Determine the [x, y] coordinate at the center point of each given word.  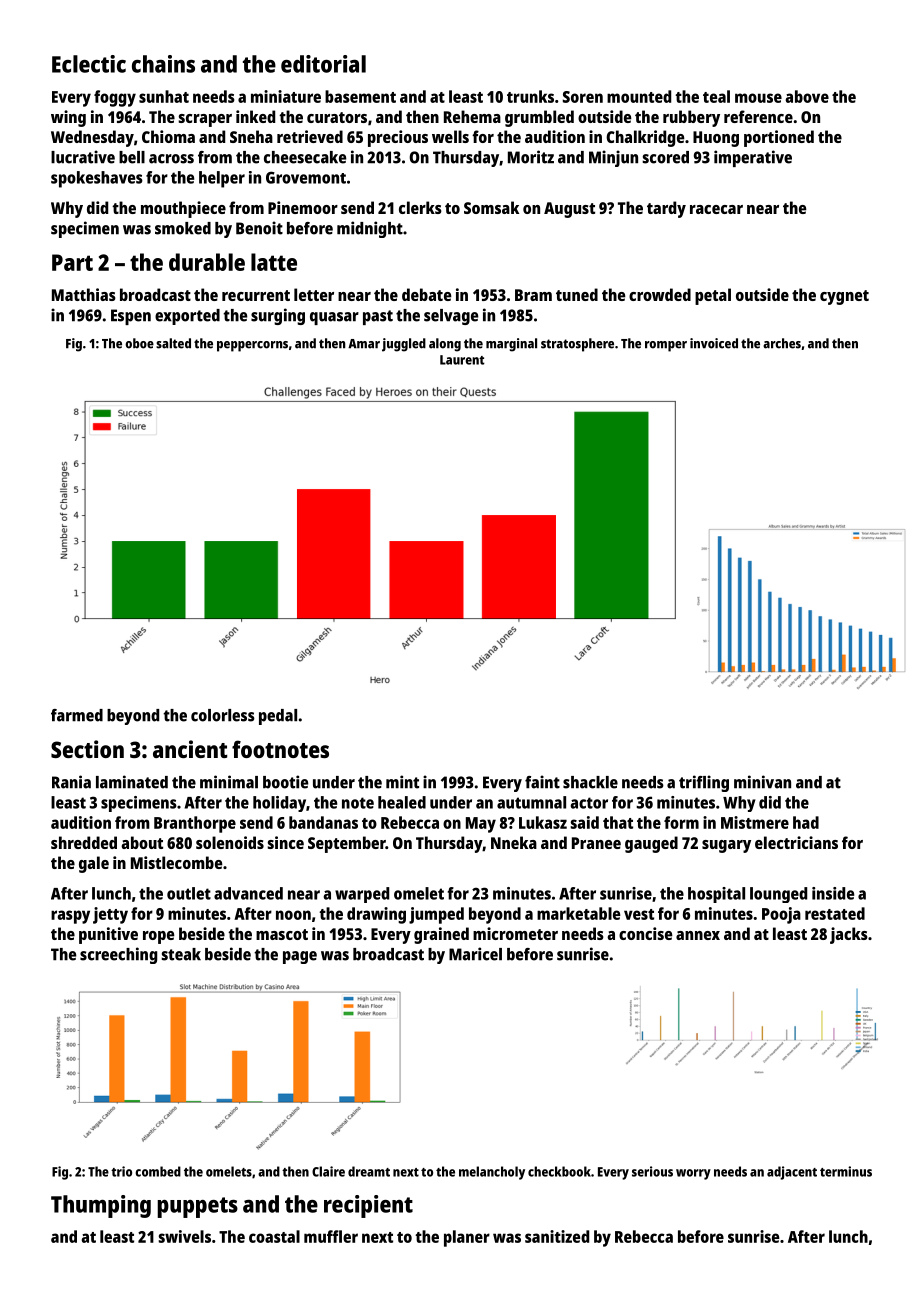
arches [782, 343]
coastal [274, 1236]
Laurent [462, 360]
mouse [758, 98]
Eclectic [89, 64]
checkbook [559, 1171]
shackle [590, 782]
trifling [704, 783]
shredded [84, 842]
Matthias [84, 294]
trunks [530, 96]
